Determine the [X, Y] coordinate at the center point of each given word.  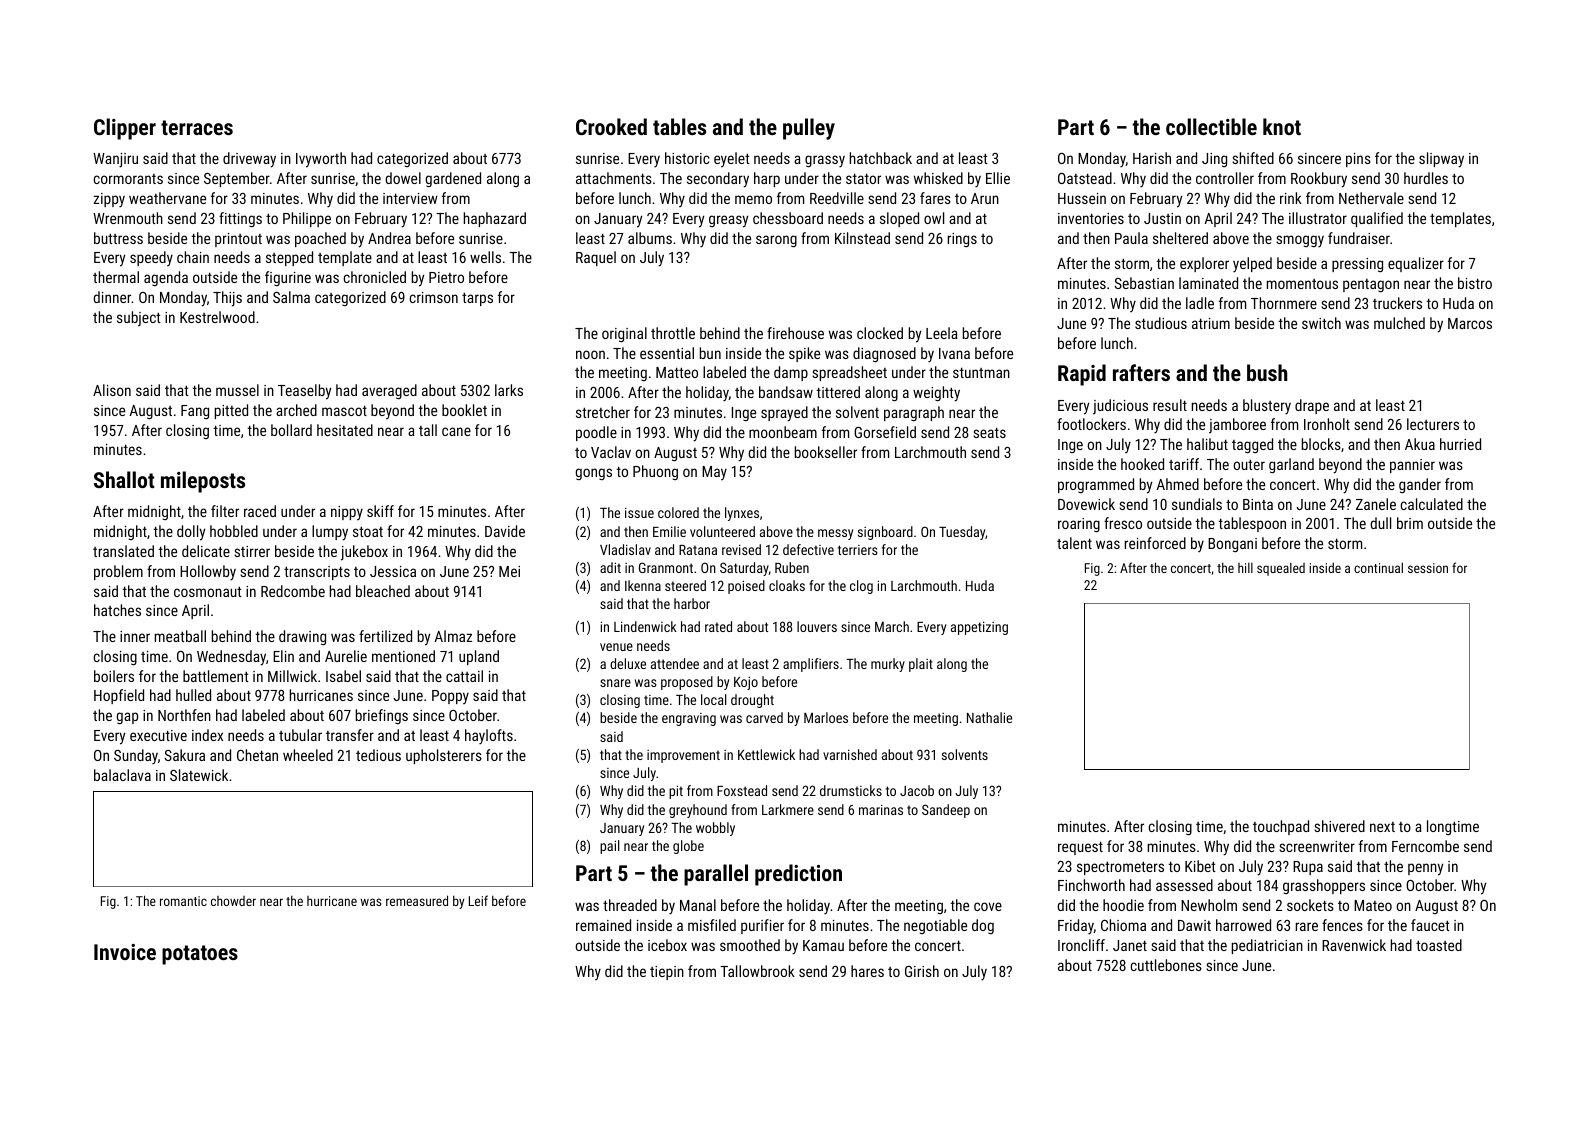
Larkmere [788, 809]
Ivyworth [321, 160]
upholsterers [444, 756]
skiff [380, 511]
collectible [1211, 126]
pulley [809, 129]
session [1428, 568]
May [714, 473]
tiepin [667, 973]
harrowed [1243, 925]
